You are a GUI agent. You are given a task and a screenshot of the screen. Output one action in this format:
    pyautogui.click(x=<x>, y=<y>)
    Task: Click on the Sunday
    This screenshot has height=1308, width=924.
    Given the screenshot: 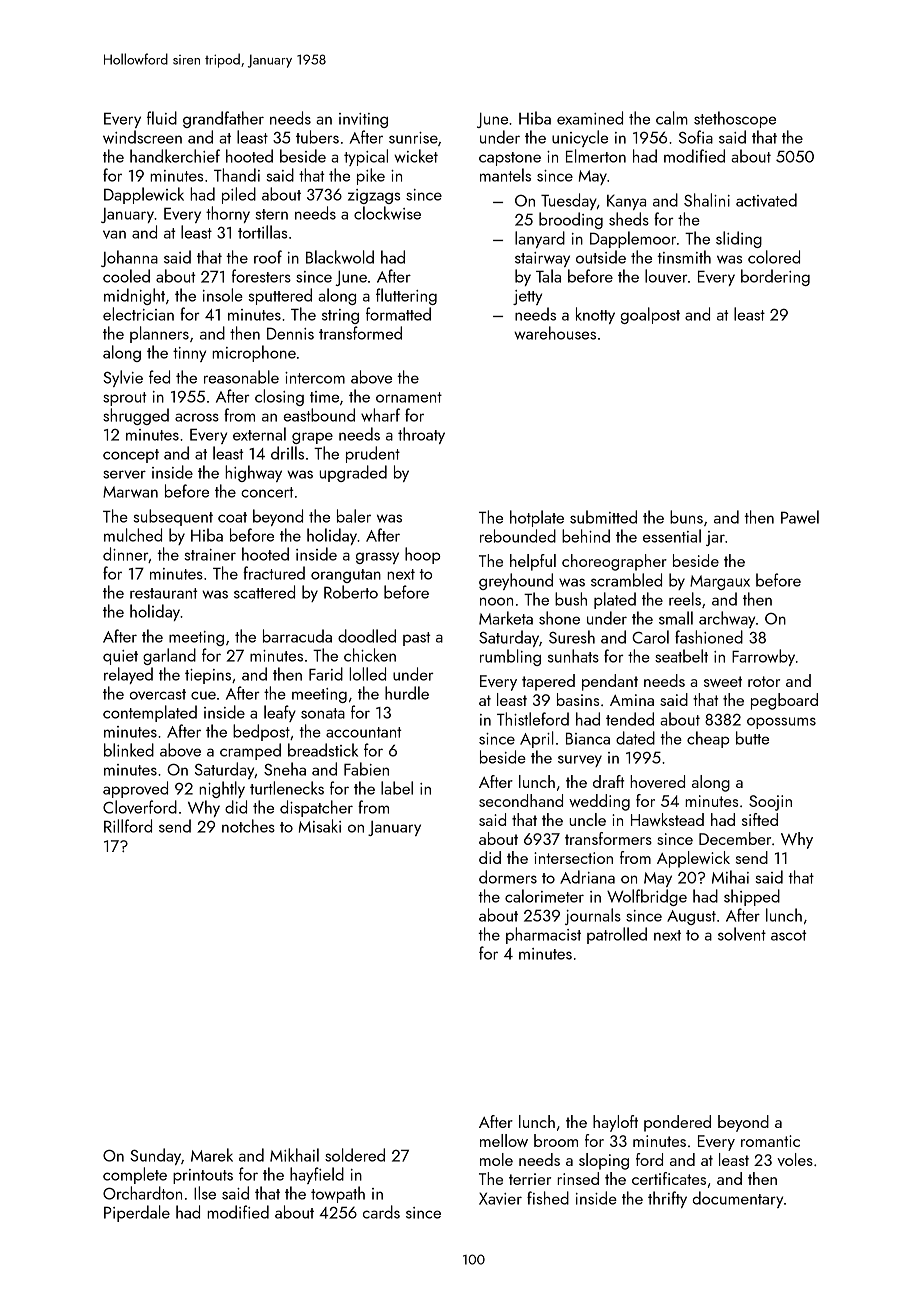 What is the action you would take?
    pyautogui.click(x=155, y=1156)
